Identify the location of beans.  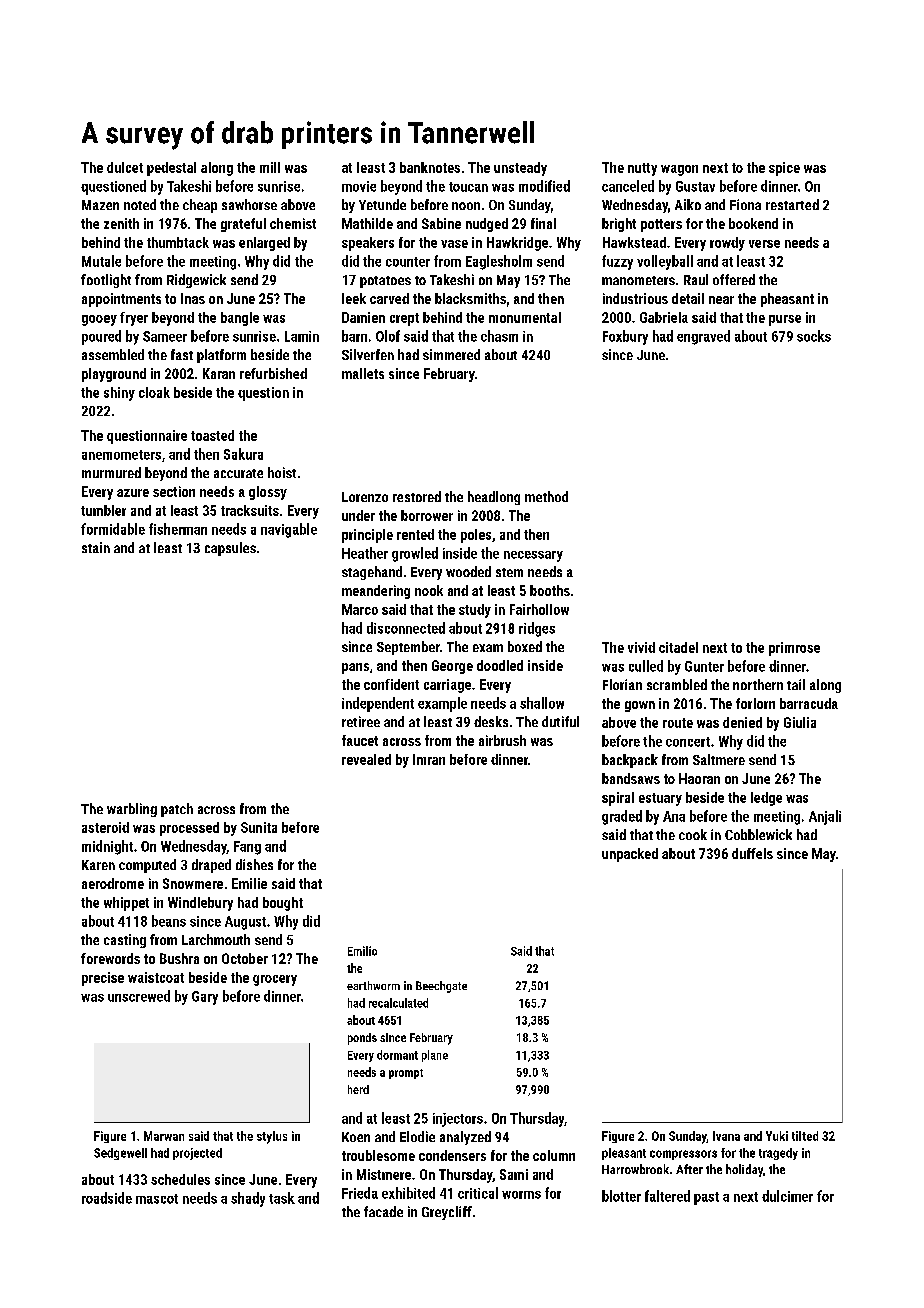
(169, 921).
